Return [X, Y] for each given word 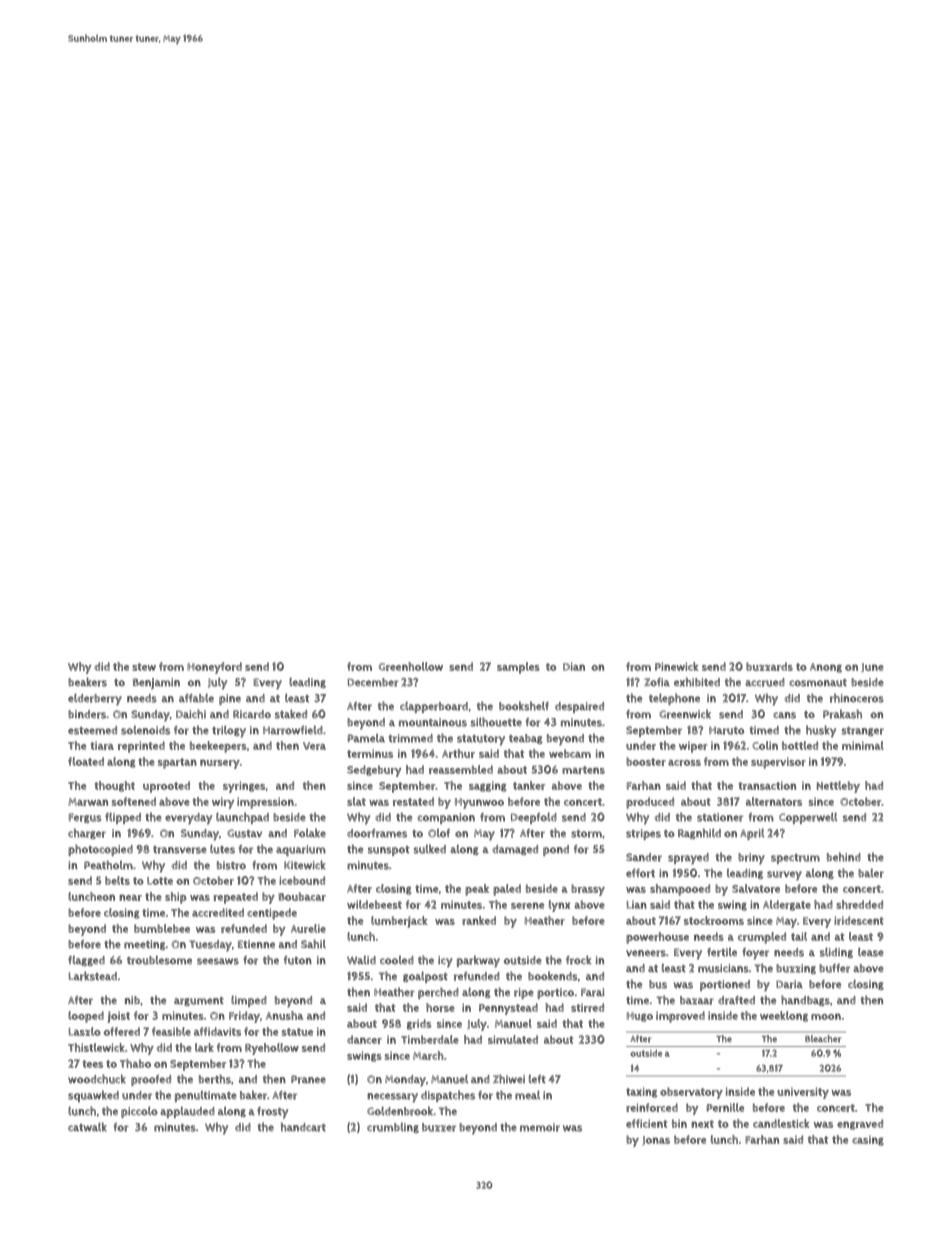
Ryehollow [272, 1049]
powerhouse [657, 938]
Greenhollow [411, 666]
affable [196, 697]
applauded [187, 1112]
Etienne [256, 944]
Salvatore [756, 888]
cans [784, 715]
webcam [570, 753]
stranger [862, 731]
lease [871, 952]
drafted [736, 1000]
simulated [513, 1039]
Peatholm [108, 865]
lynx [559, 906]
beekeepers [218, 747]
